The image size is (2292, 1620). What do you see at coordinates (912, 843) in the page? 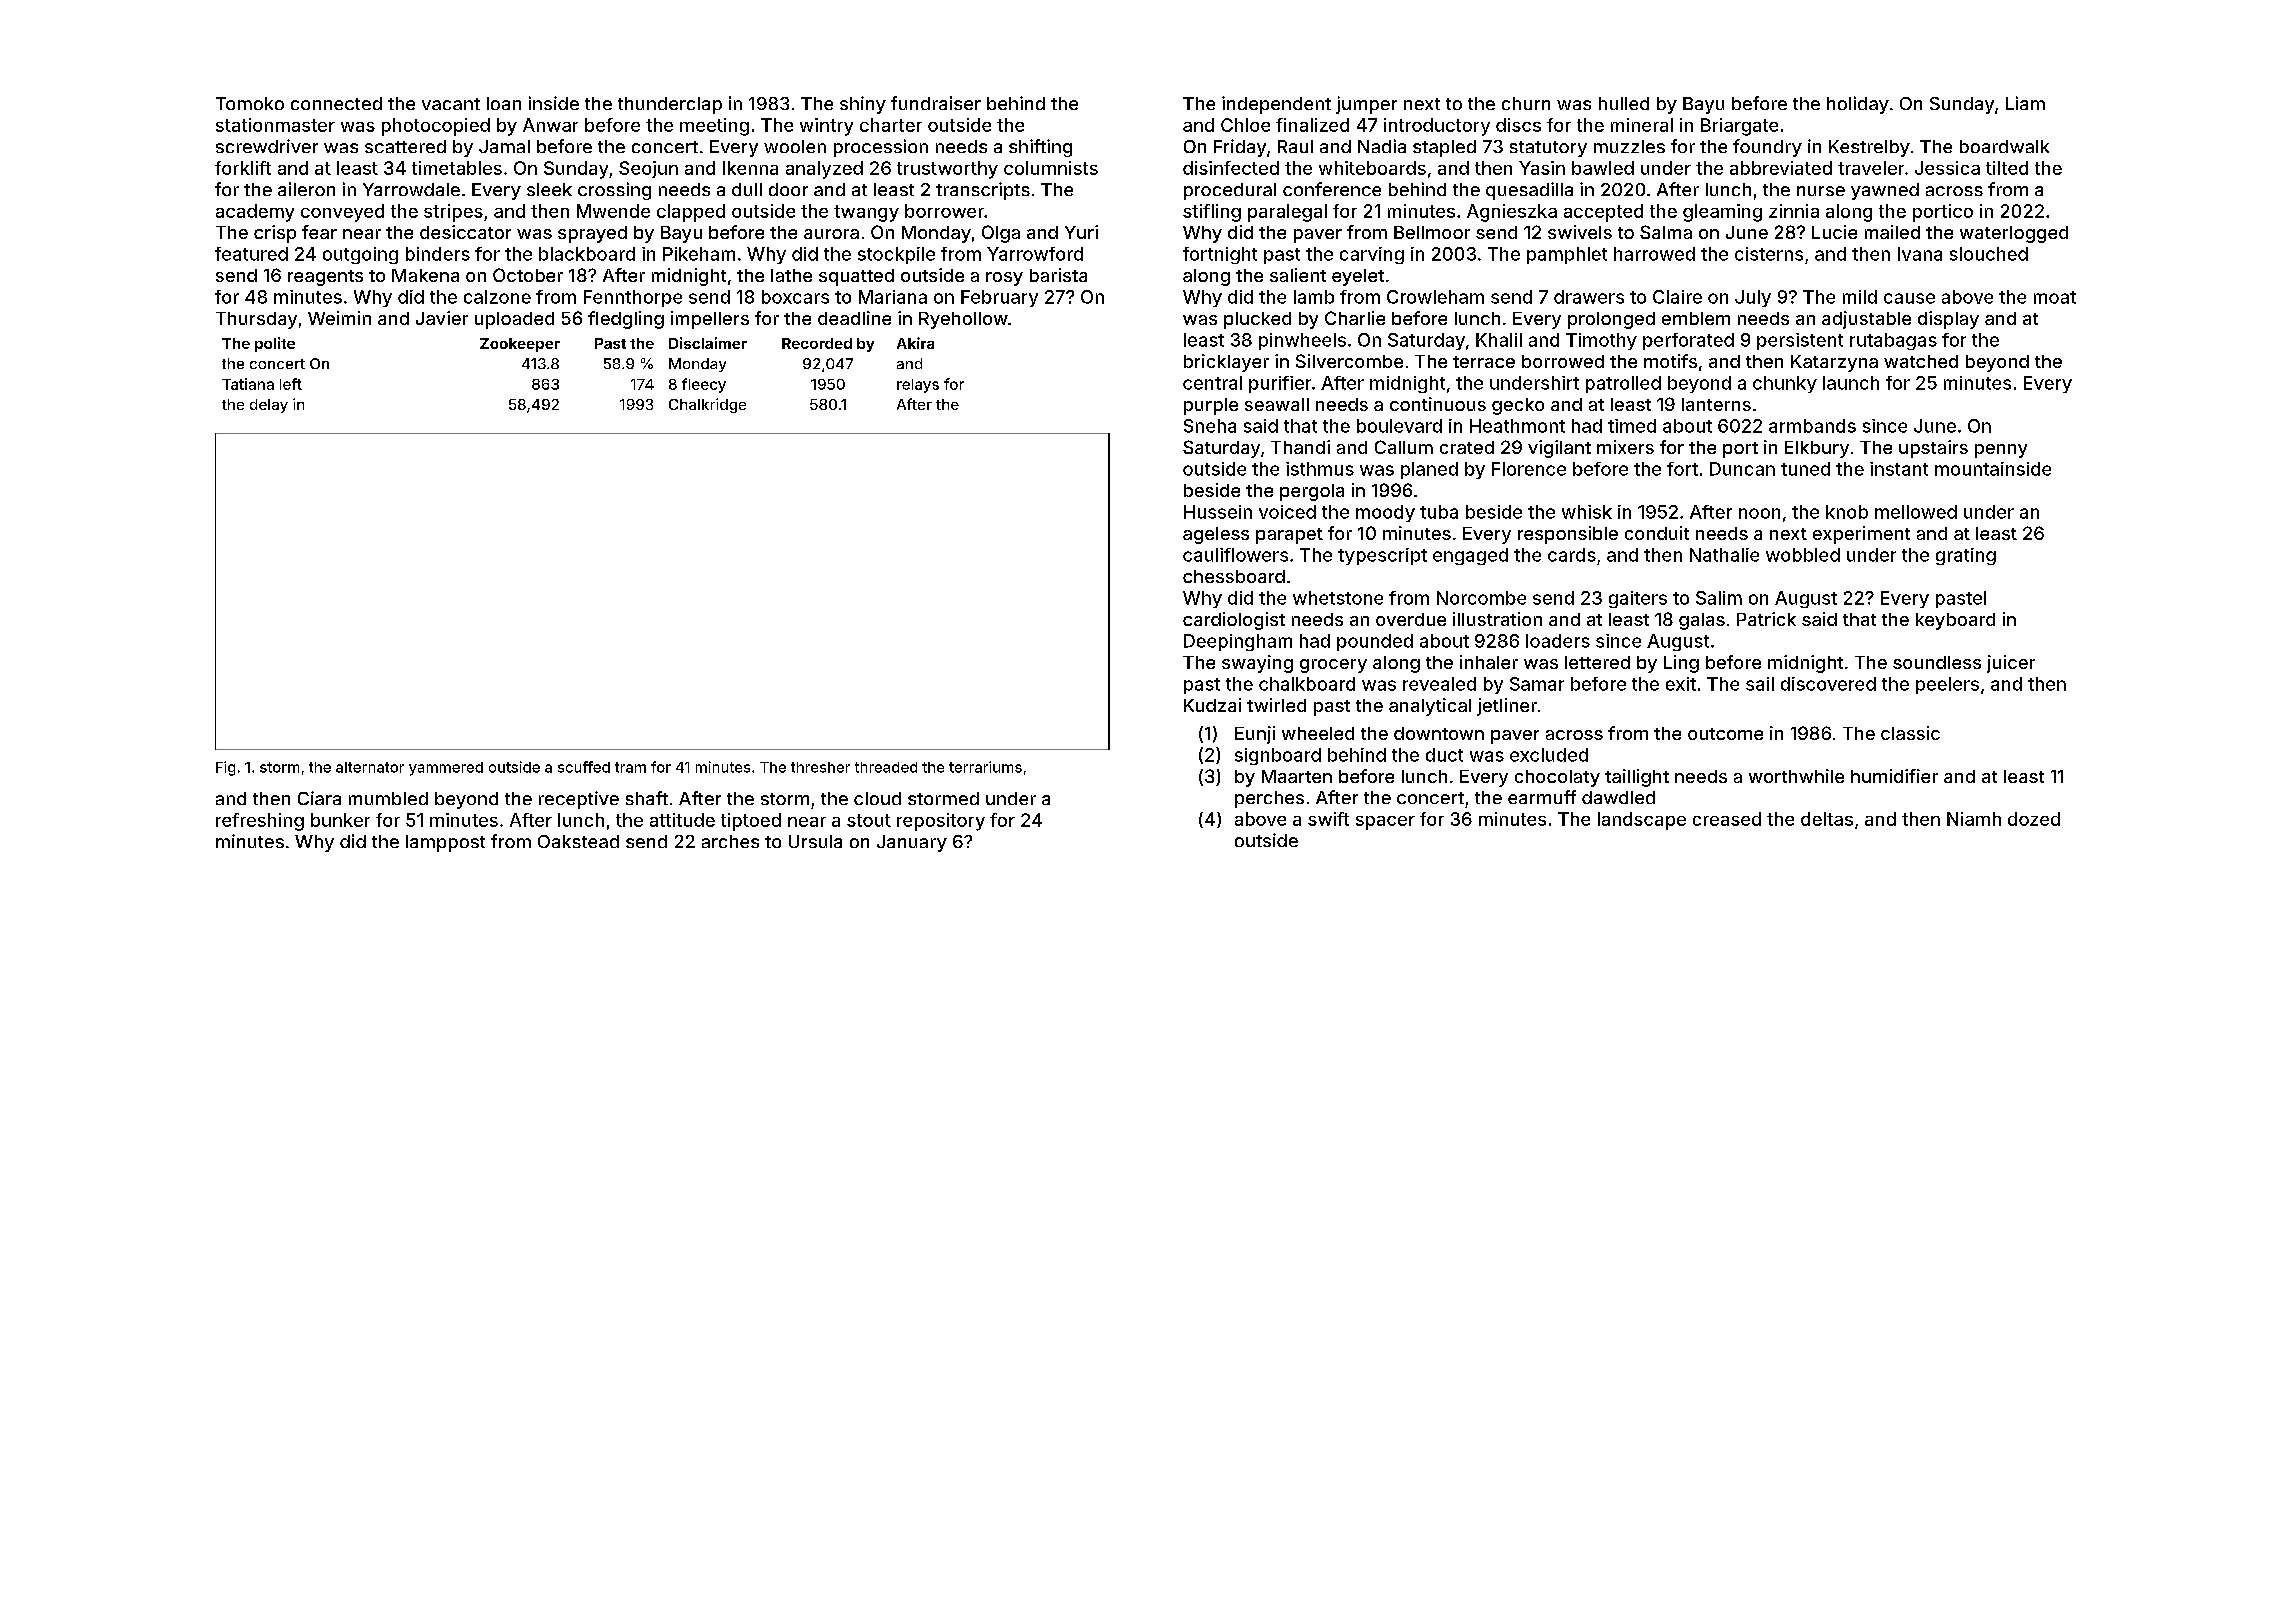
I see `January` at bounding box center [912, 843].
